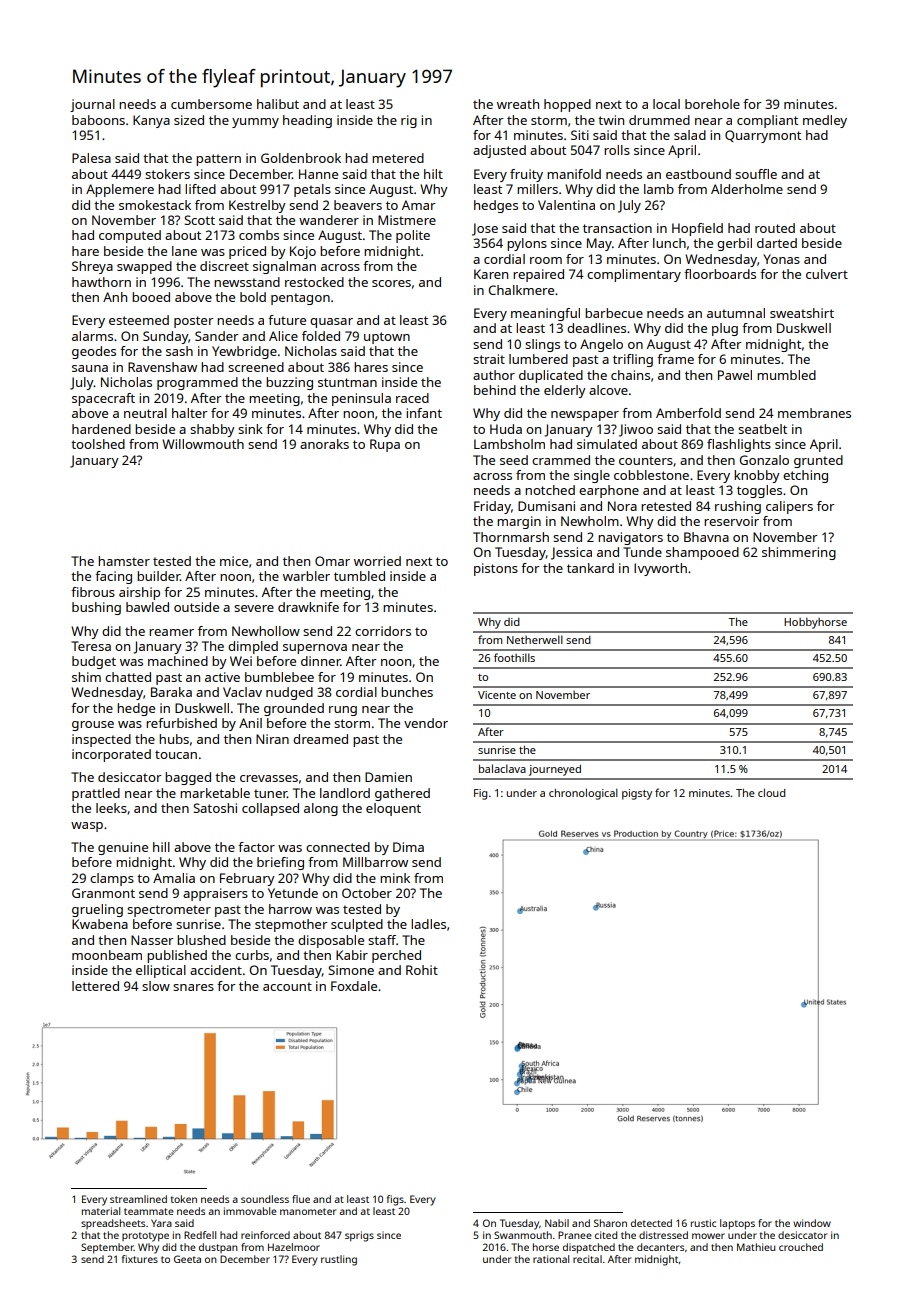 The height and width of the page is (1308, 924). What do you see at coordinates (637, 794) in the page?
I see `pigsty` at bounding box center [637, 794].
